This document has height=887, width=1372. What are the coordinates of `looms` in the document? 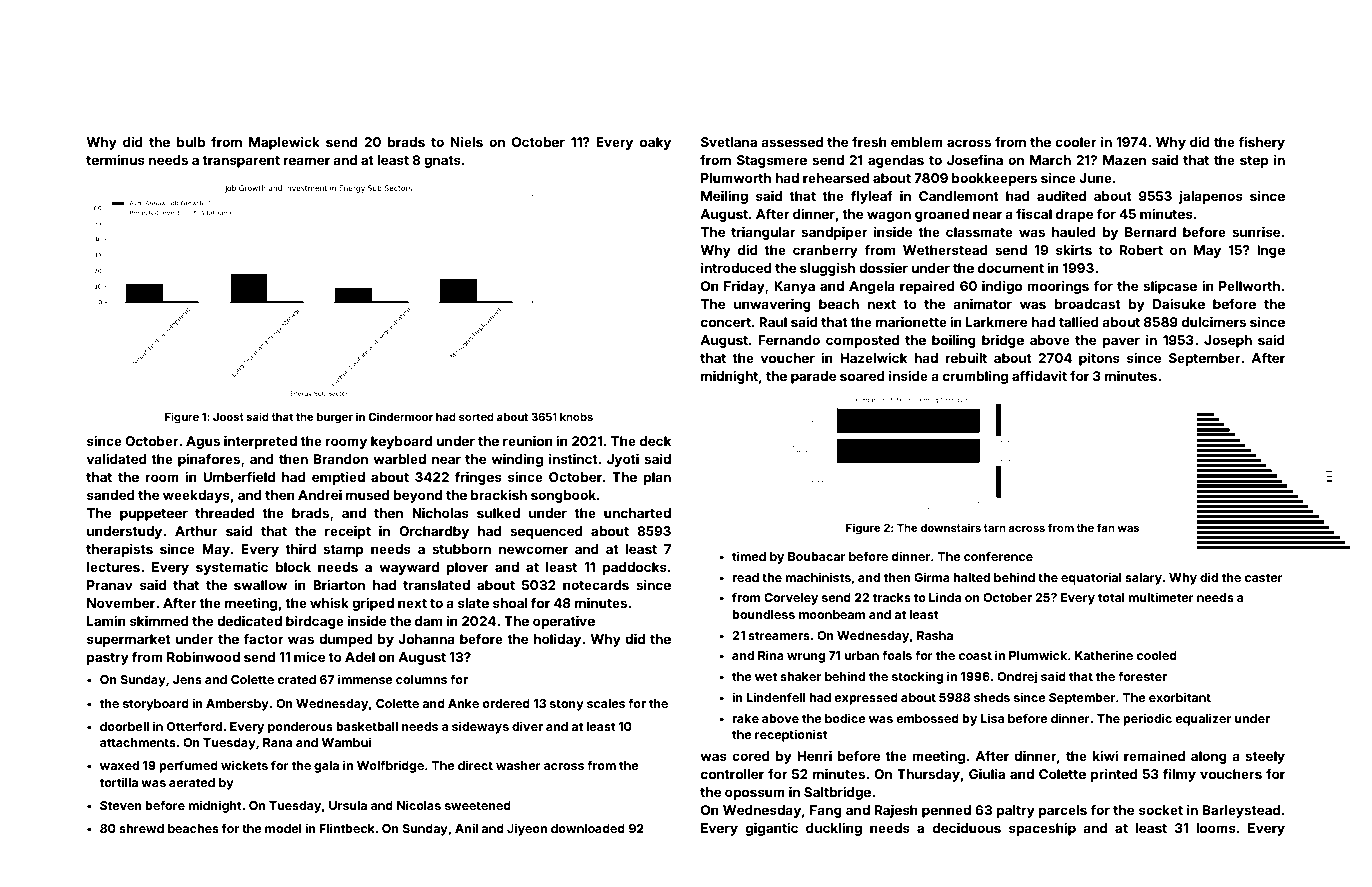 It's located at (1216, 828).
